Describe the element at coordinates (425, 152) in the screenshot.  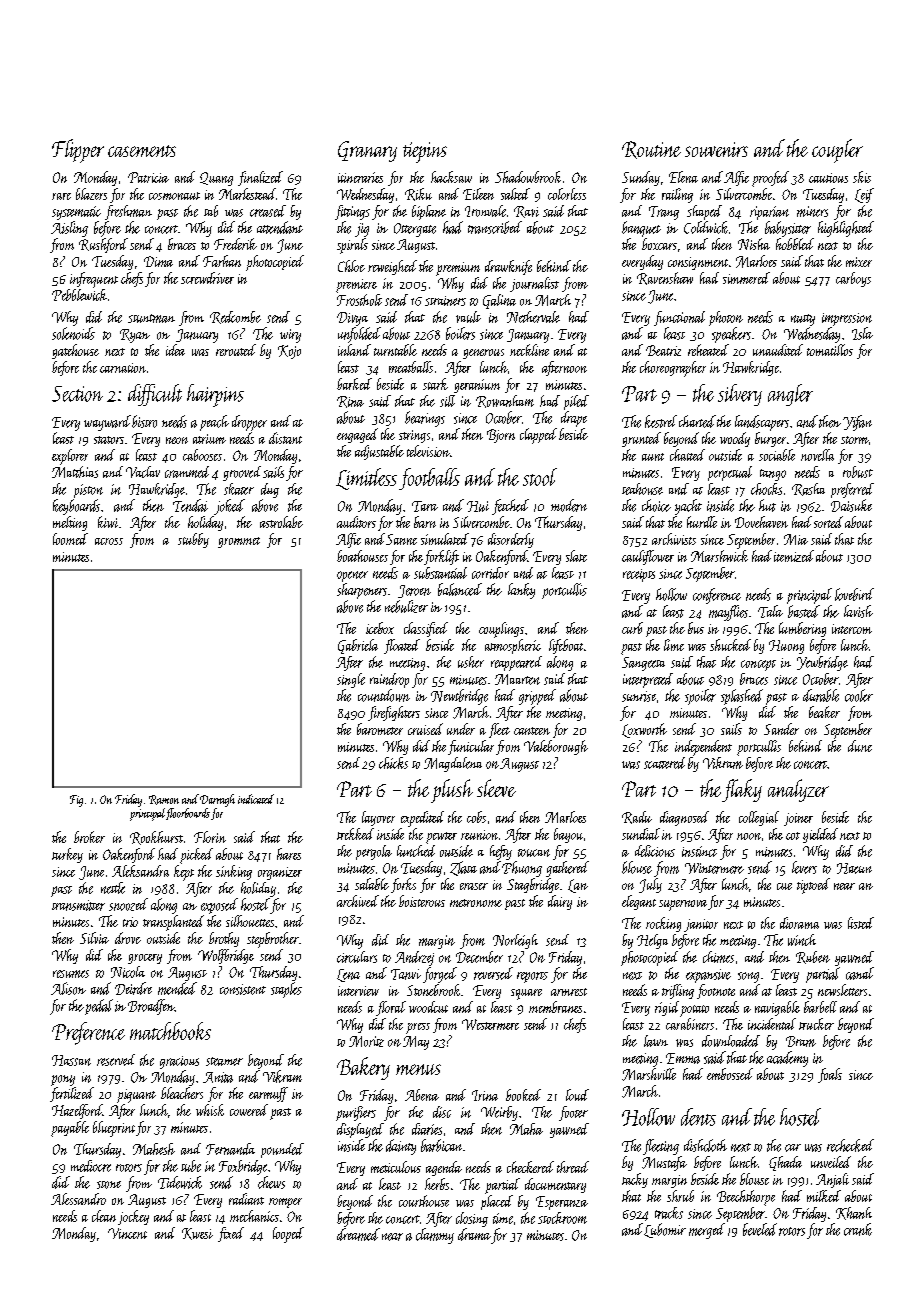
I see `tiepins` at that location.
